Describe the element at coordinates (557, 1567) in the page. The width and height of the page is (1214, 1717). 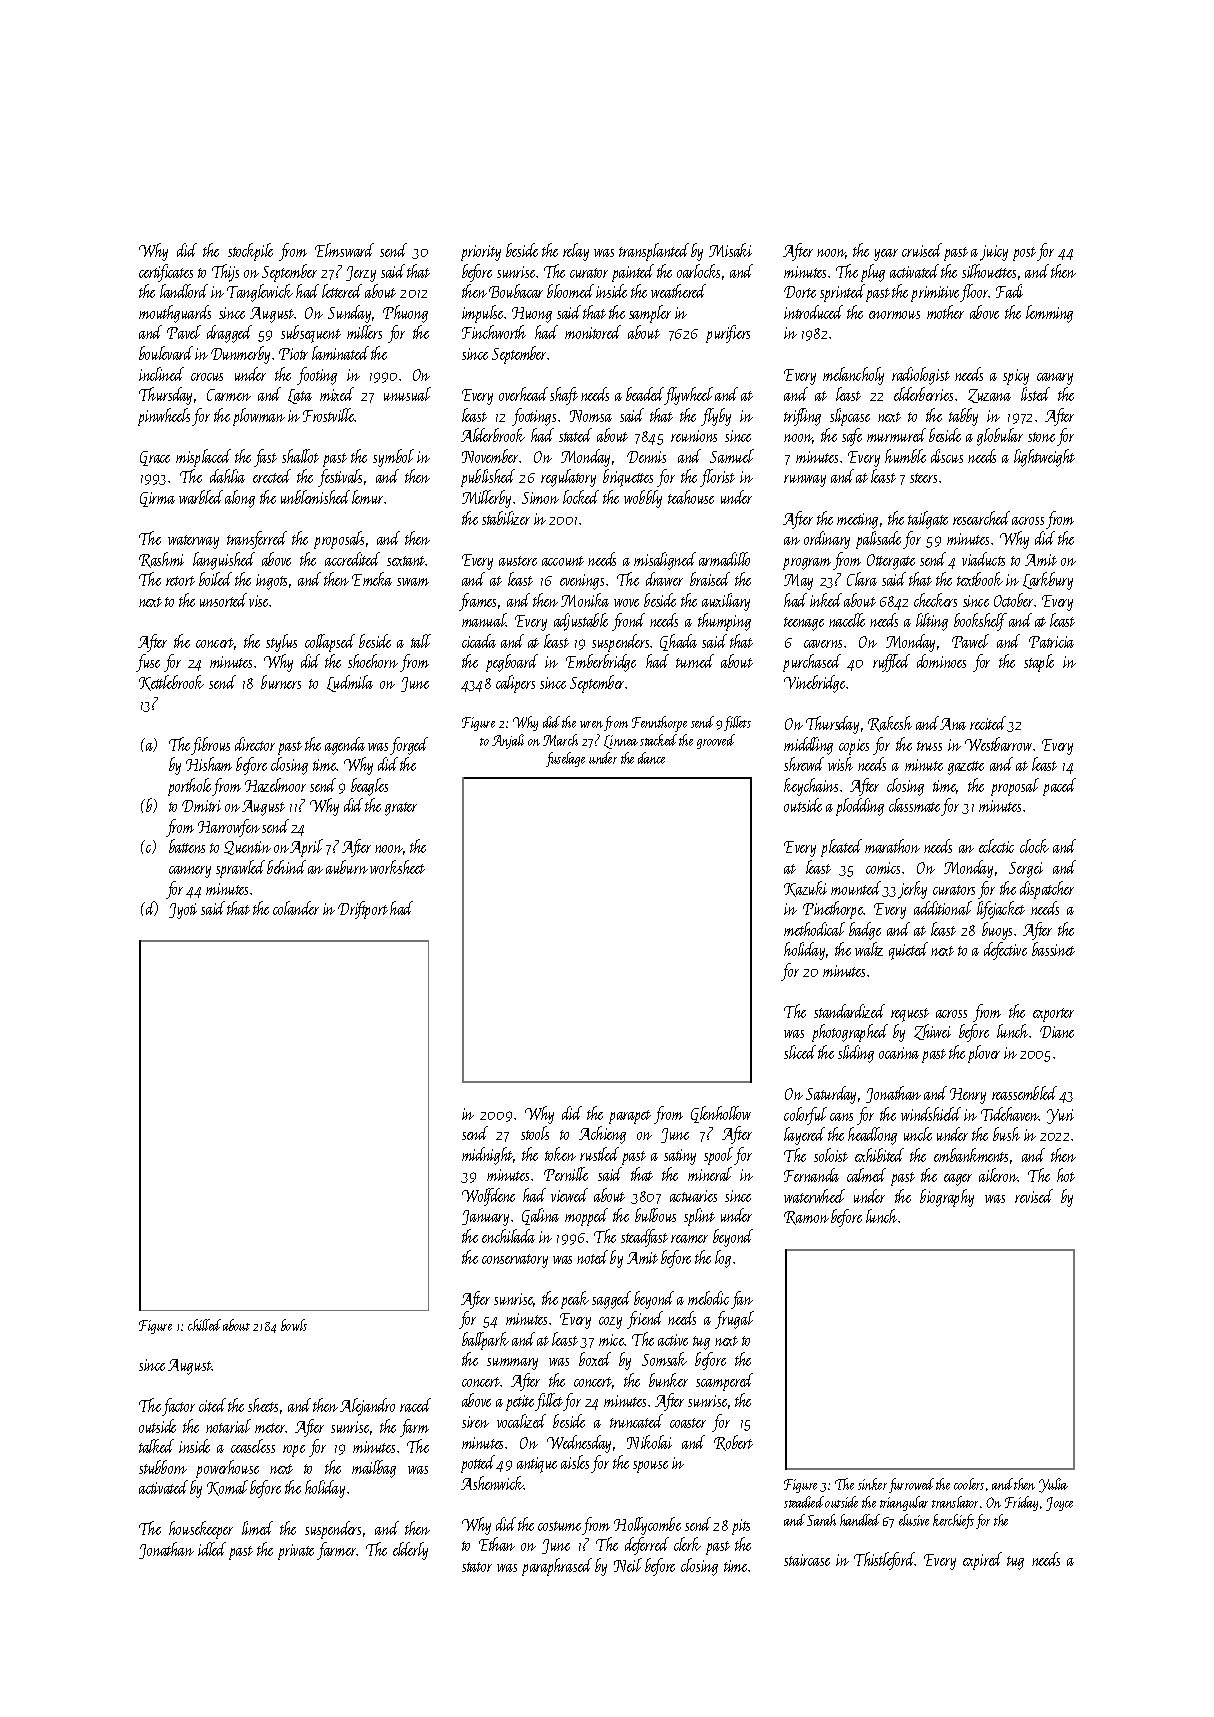
I see `paraphrased` at that location.
